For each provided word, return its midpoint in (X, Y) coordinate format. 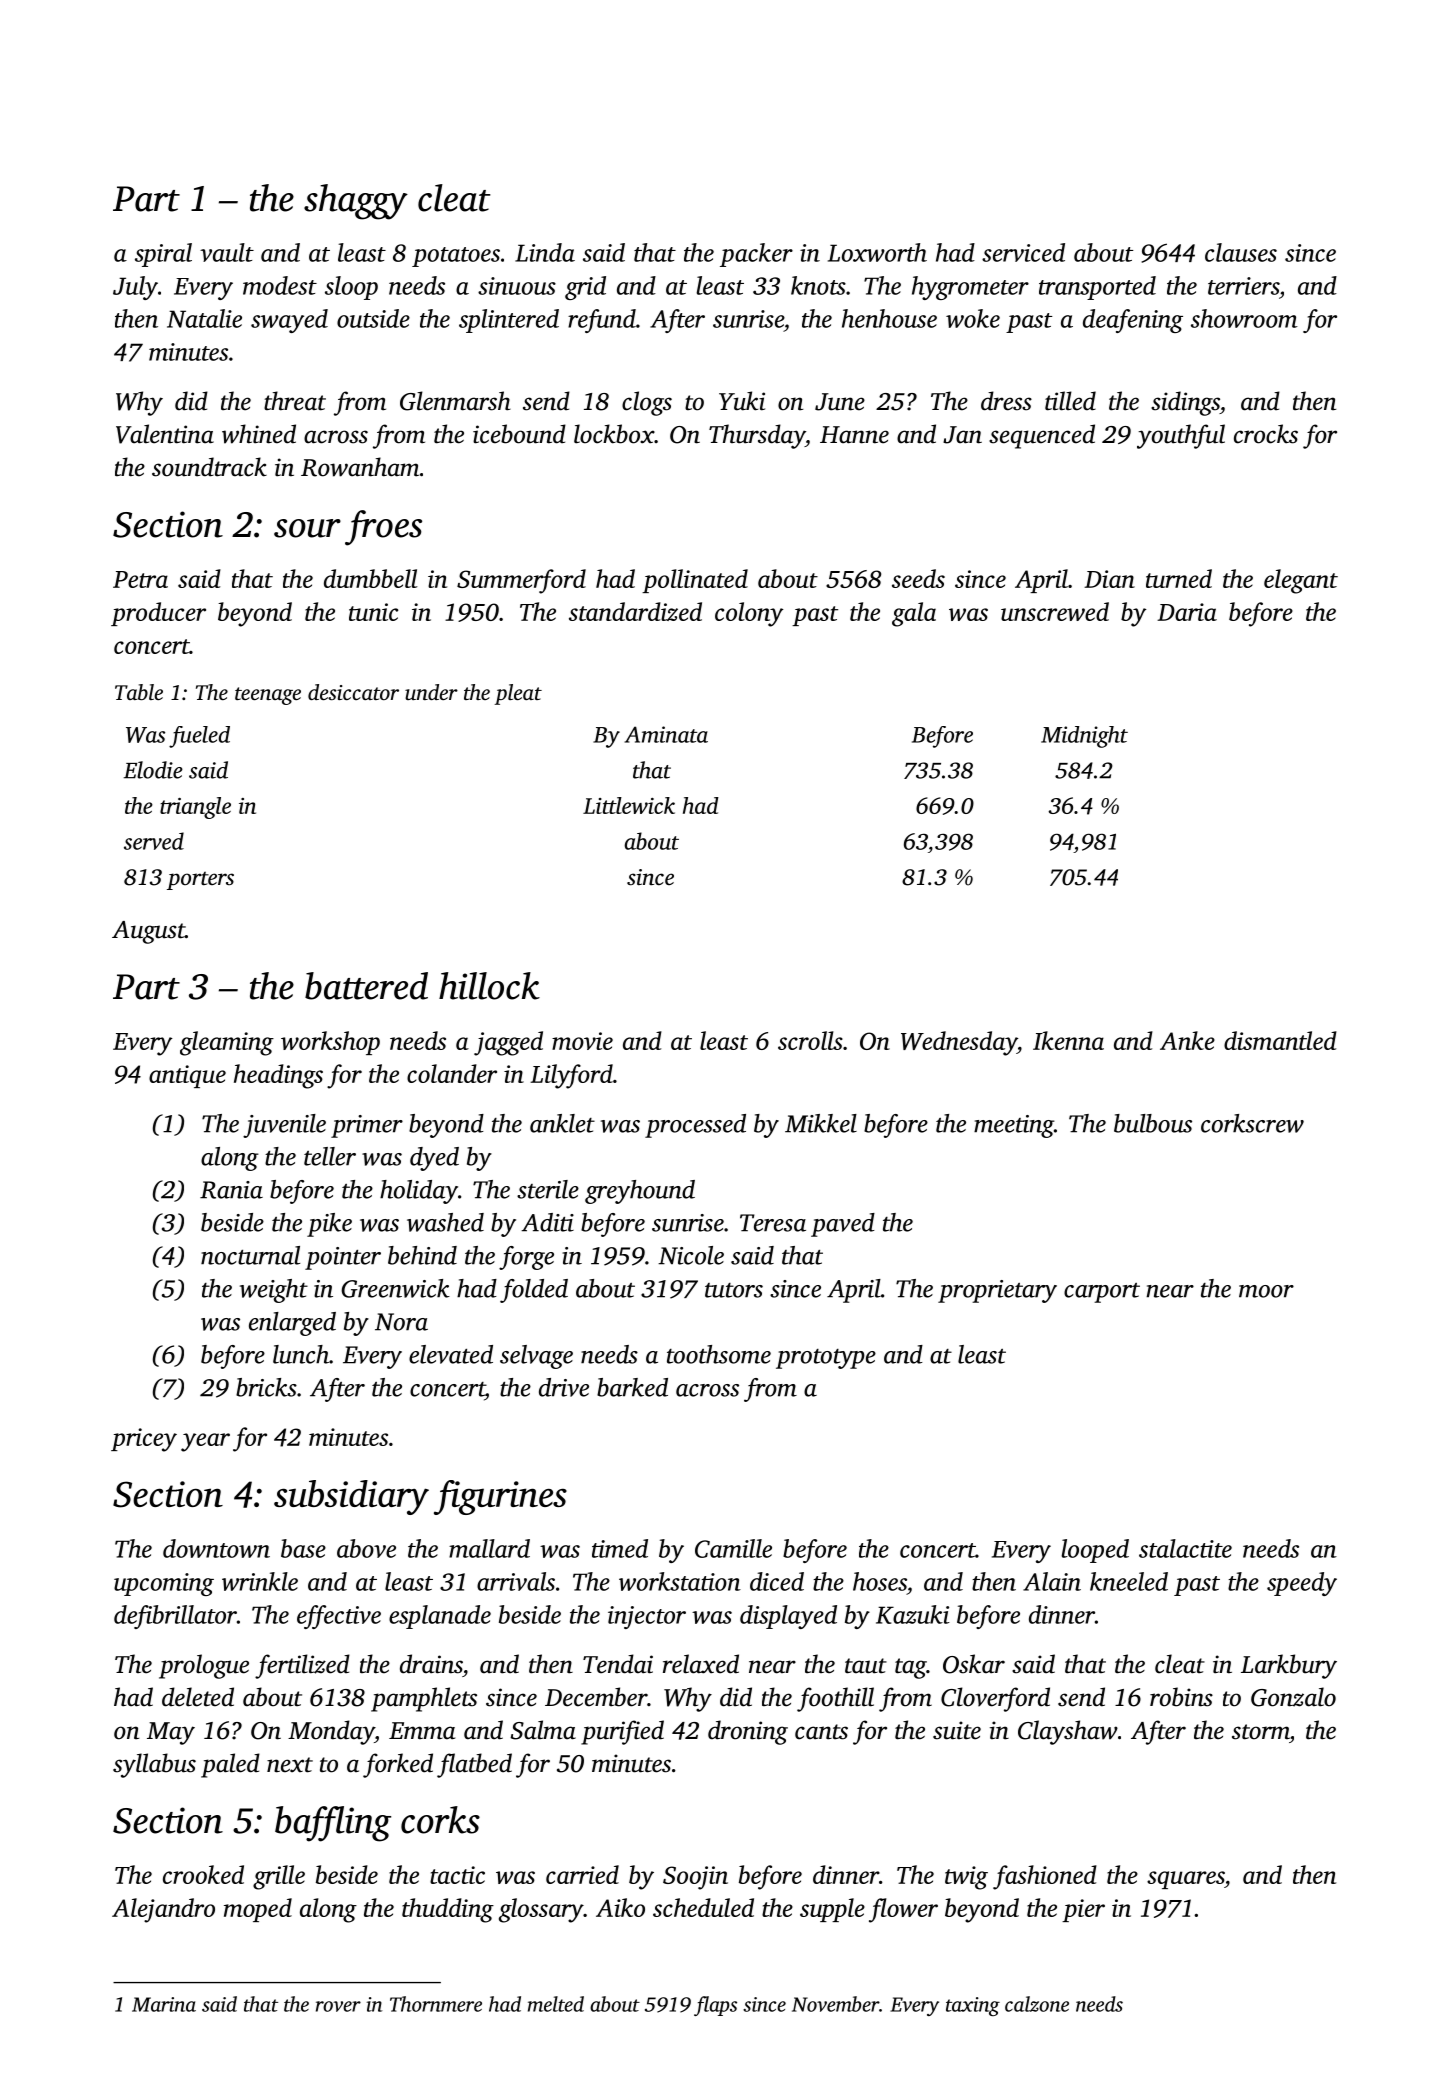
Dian (1109, 579)
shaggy (356, 202)
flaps (715, 2006)
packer (756, 255)
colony (749, 614)
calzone (1037, 2004)
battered (366, 986)
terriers (1243, 286)
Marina (164, 2004)
